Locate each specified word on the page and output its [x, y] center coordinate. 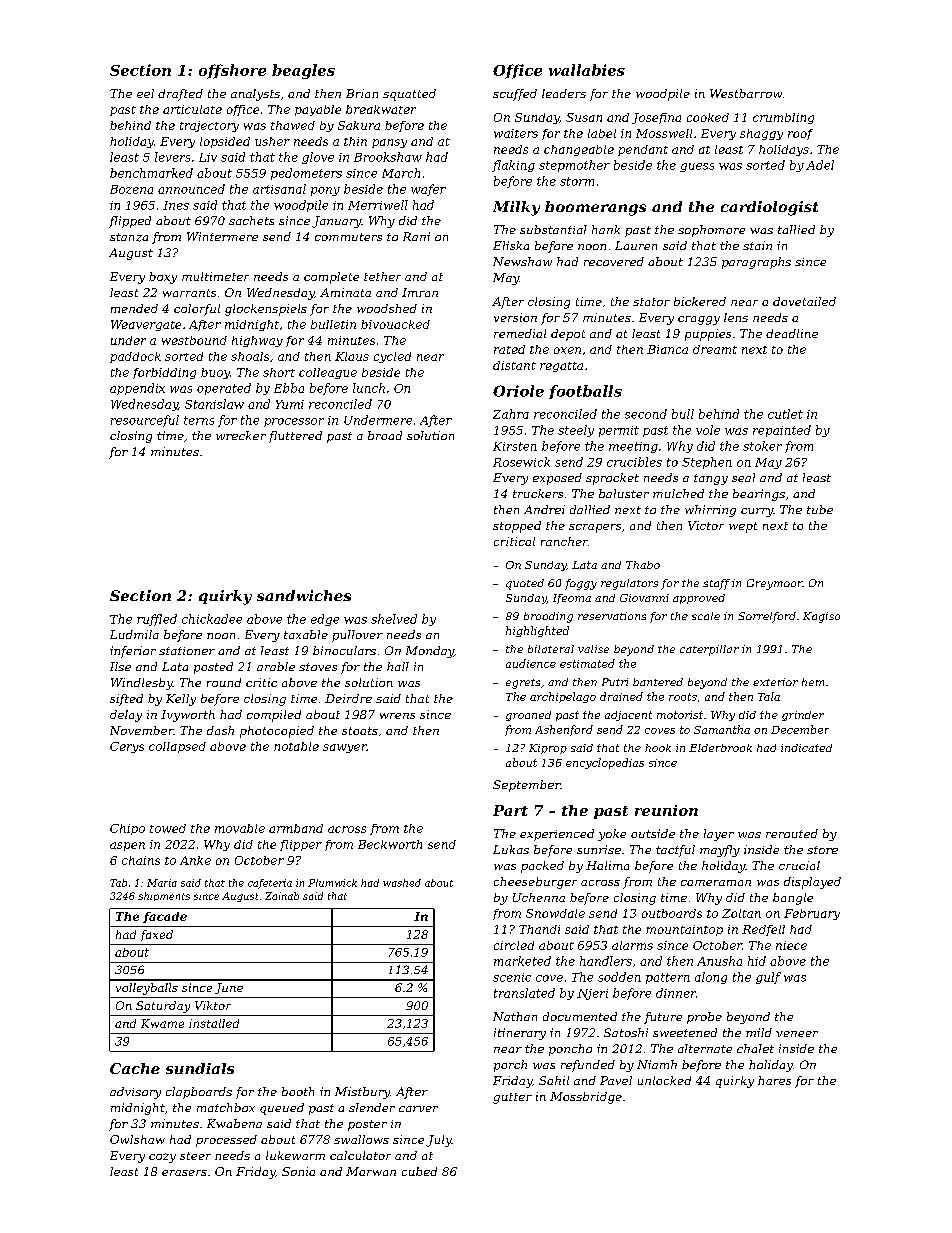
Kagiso [821, 617]
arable [276, 666]
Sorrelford [767, 617]
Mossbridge [586, 1098]
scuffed [515, 95]
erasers [184, 1173]
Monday [430, 652]
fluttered [295, 437]
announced [191, 189]
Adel [820, 165]
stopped [517, 527]
